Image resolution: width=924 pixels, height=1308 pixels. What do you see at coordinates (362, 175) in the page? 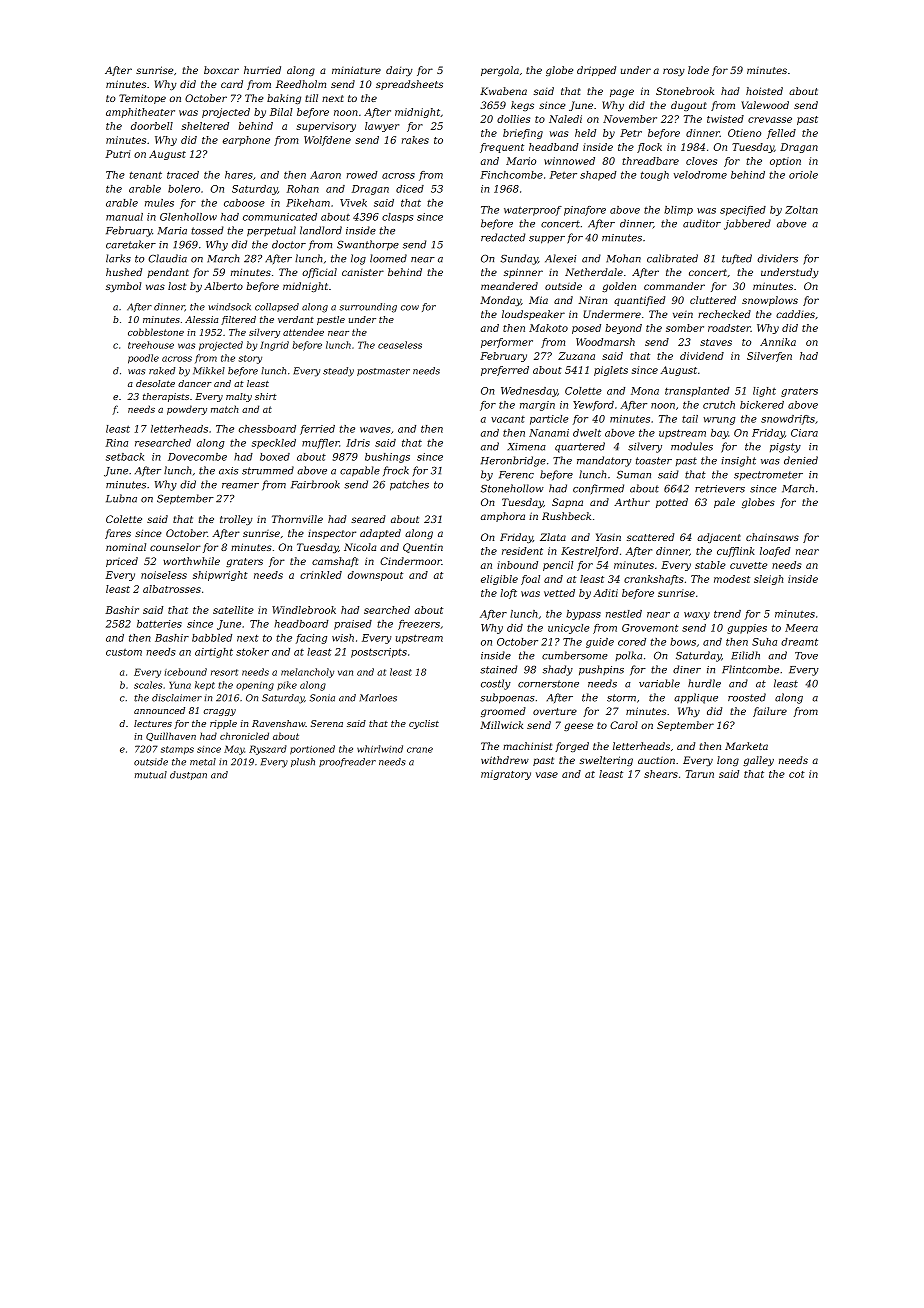
I see `rowed` at bounding box center [362, 175].
